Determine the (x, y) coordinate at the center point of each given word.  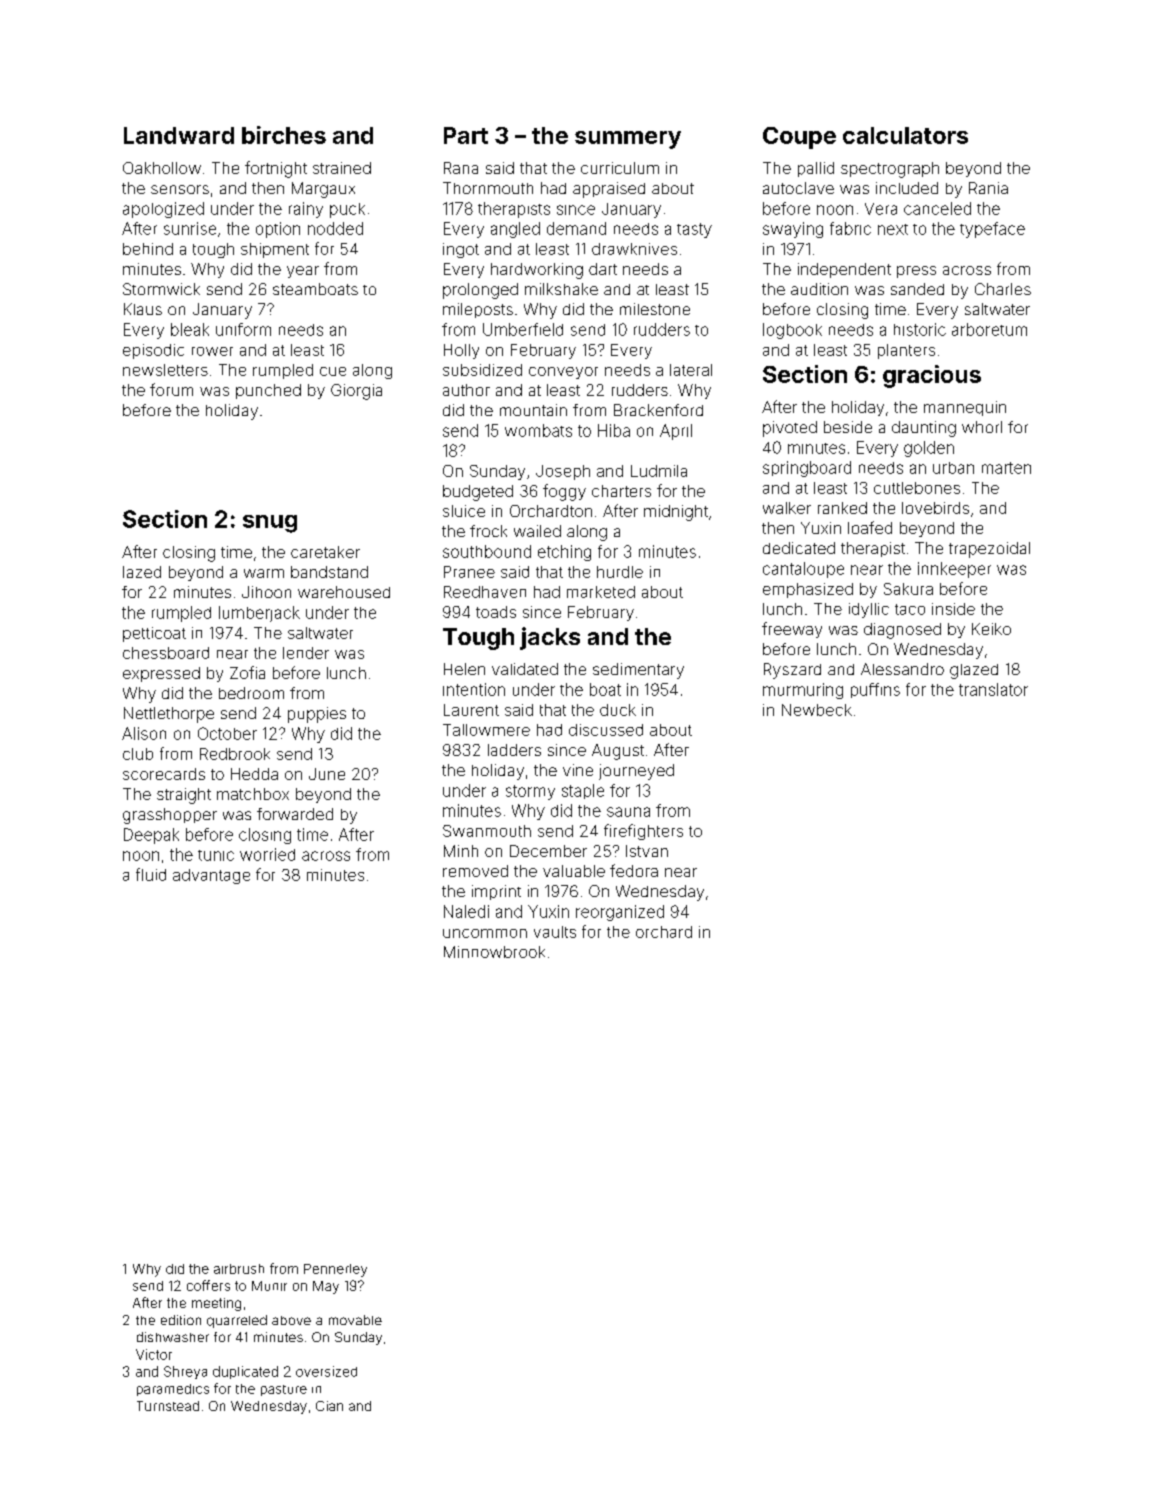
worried (267, 854)
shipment (275, 250)
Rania (988, 188)
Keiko (991, 629)
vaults (555, 932)
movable (355, 1320)
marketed (601, 592)
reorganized (620, 913)
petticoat (154, 634)
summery (628, 140)
